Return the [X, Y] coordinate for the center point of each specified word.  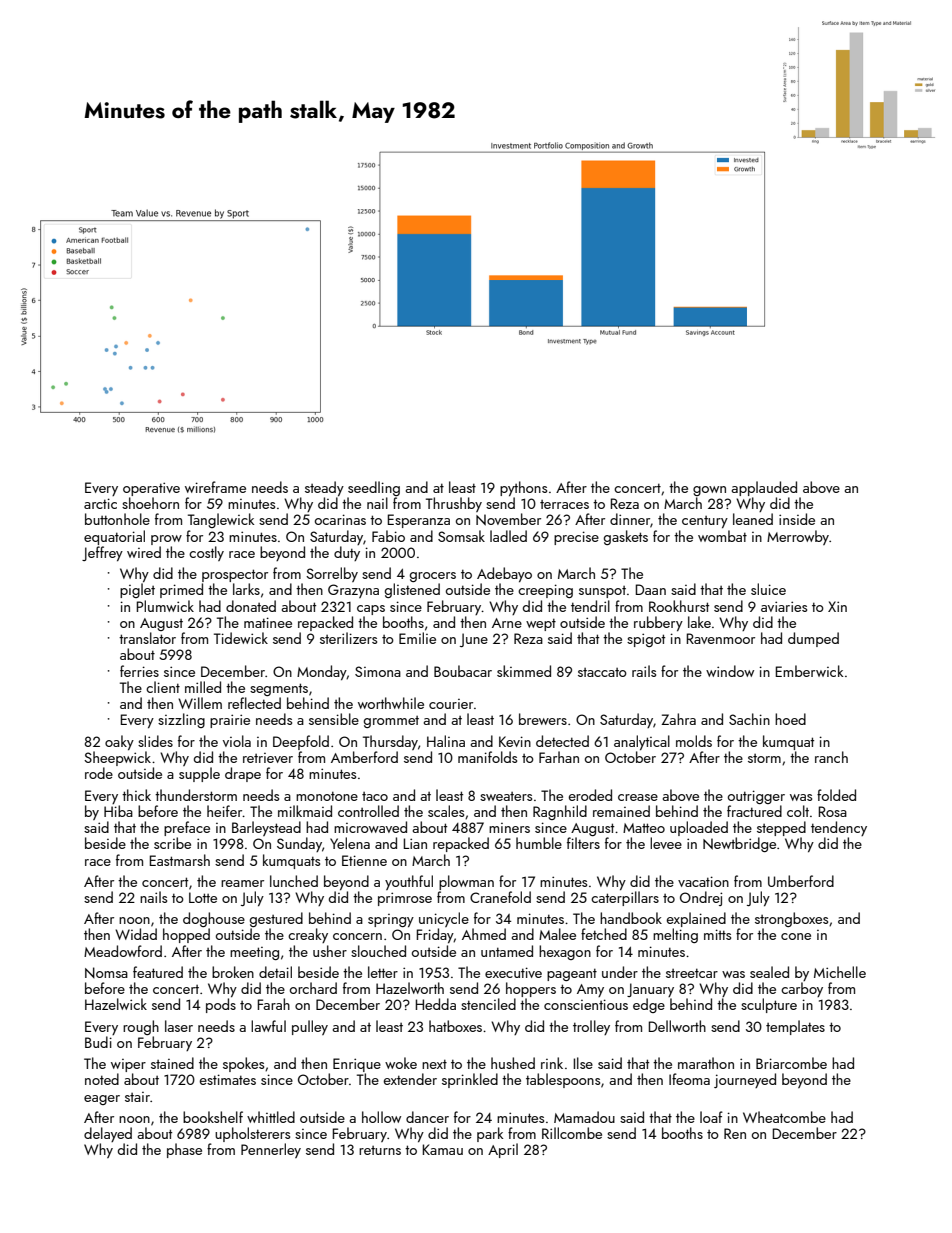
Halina [446, 741]
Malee [557, 934]
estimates [228, 1079]
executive [513, 972]
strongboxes [791, 919]
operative [151, 489]
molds [694, 741]
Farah [274, 1004]
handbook [631, 918]
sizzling [181, 720]
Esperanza [419, 521]
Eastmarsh [180, 860]
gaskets [626, 537]
